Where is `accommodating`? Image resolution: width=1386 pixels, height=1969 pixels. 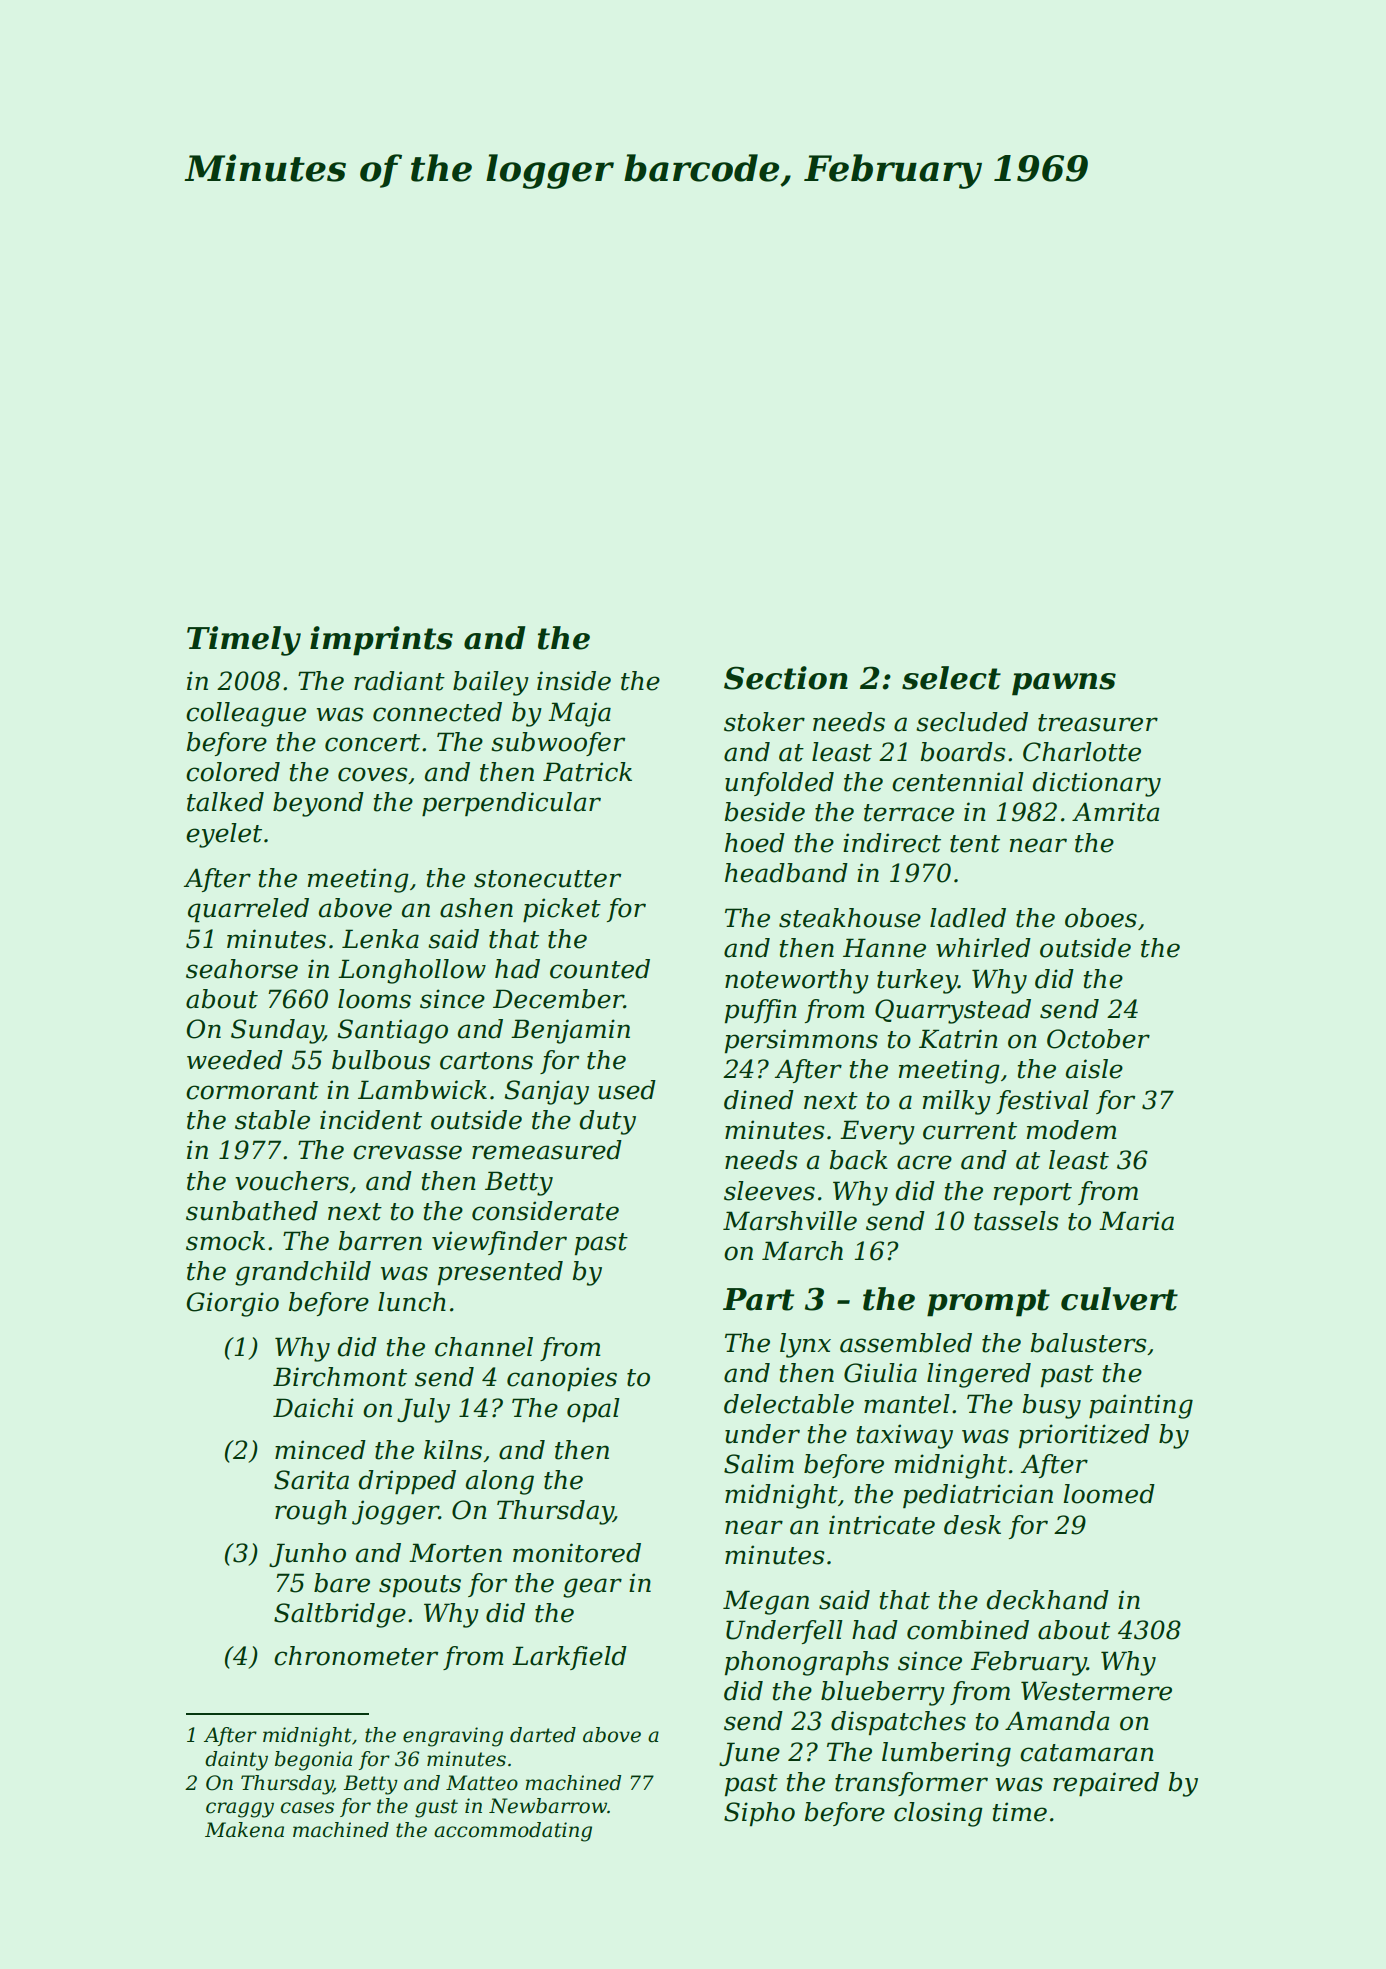
accommodating is located at coordinates (513, 1832).
